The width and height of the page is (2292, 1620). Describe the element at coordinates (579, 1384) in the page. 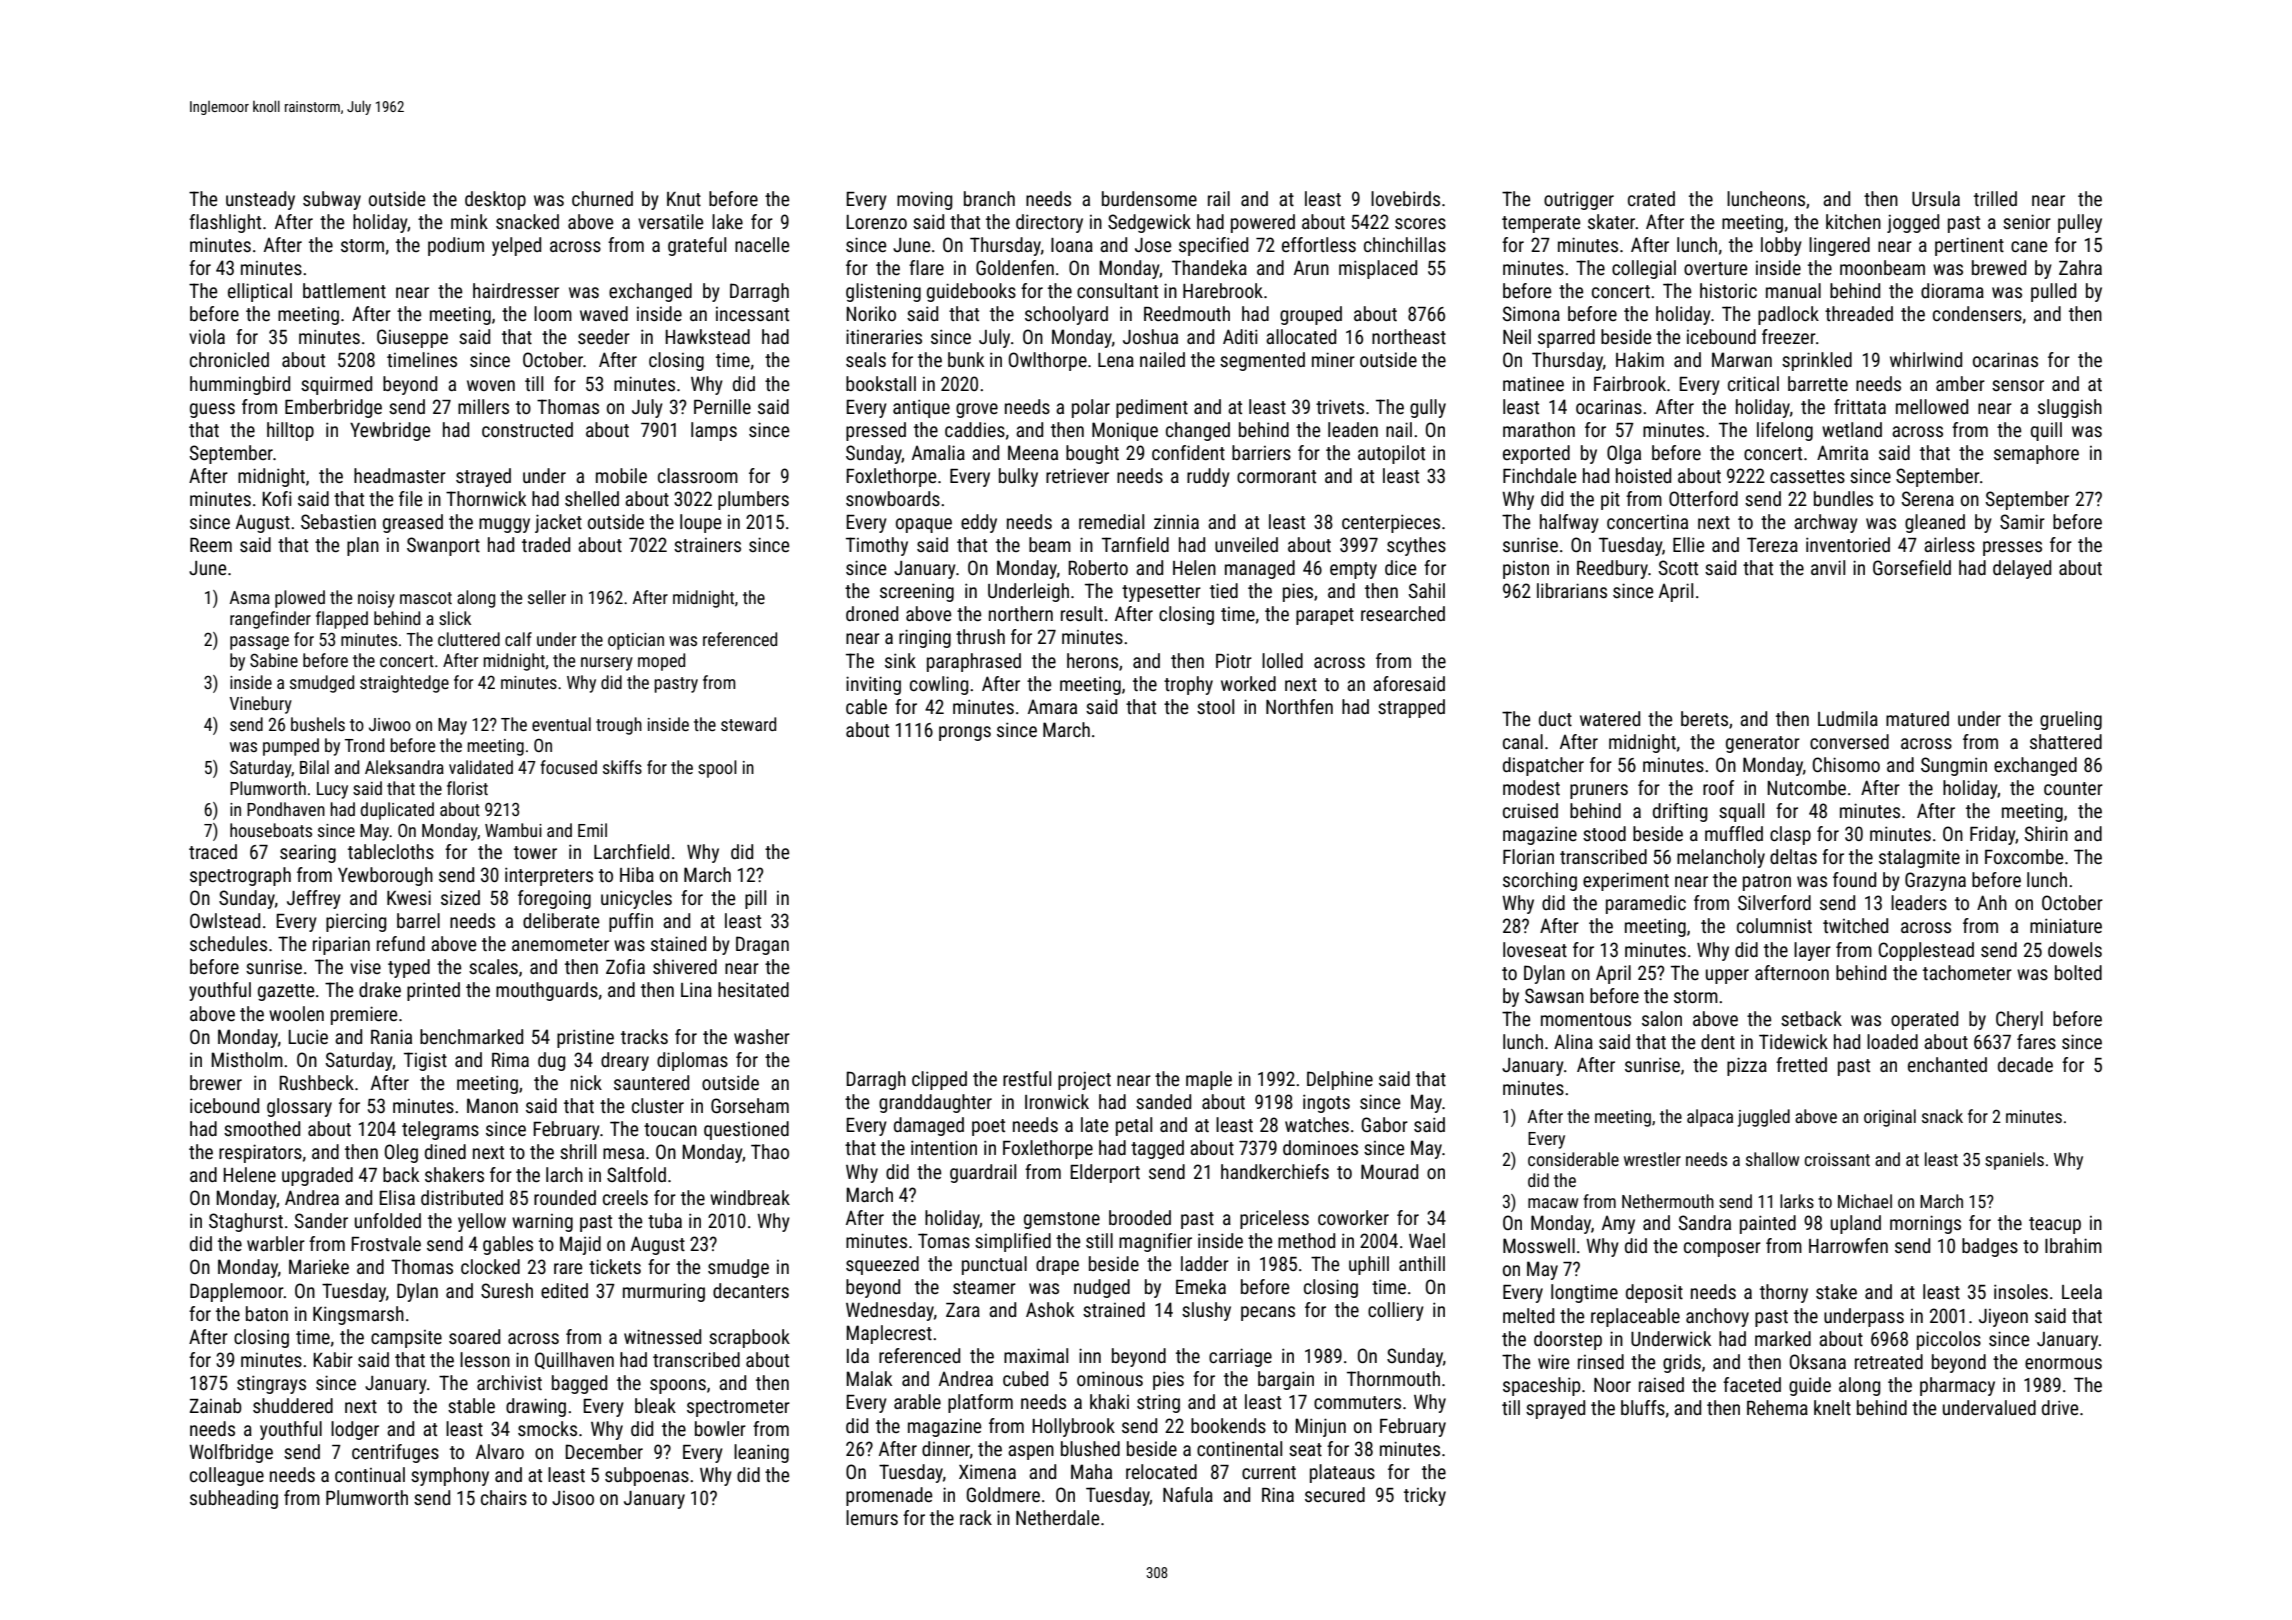

I see `bagged` at that location.
